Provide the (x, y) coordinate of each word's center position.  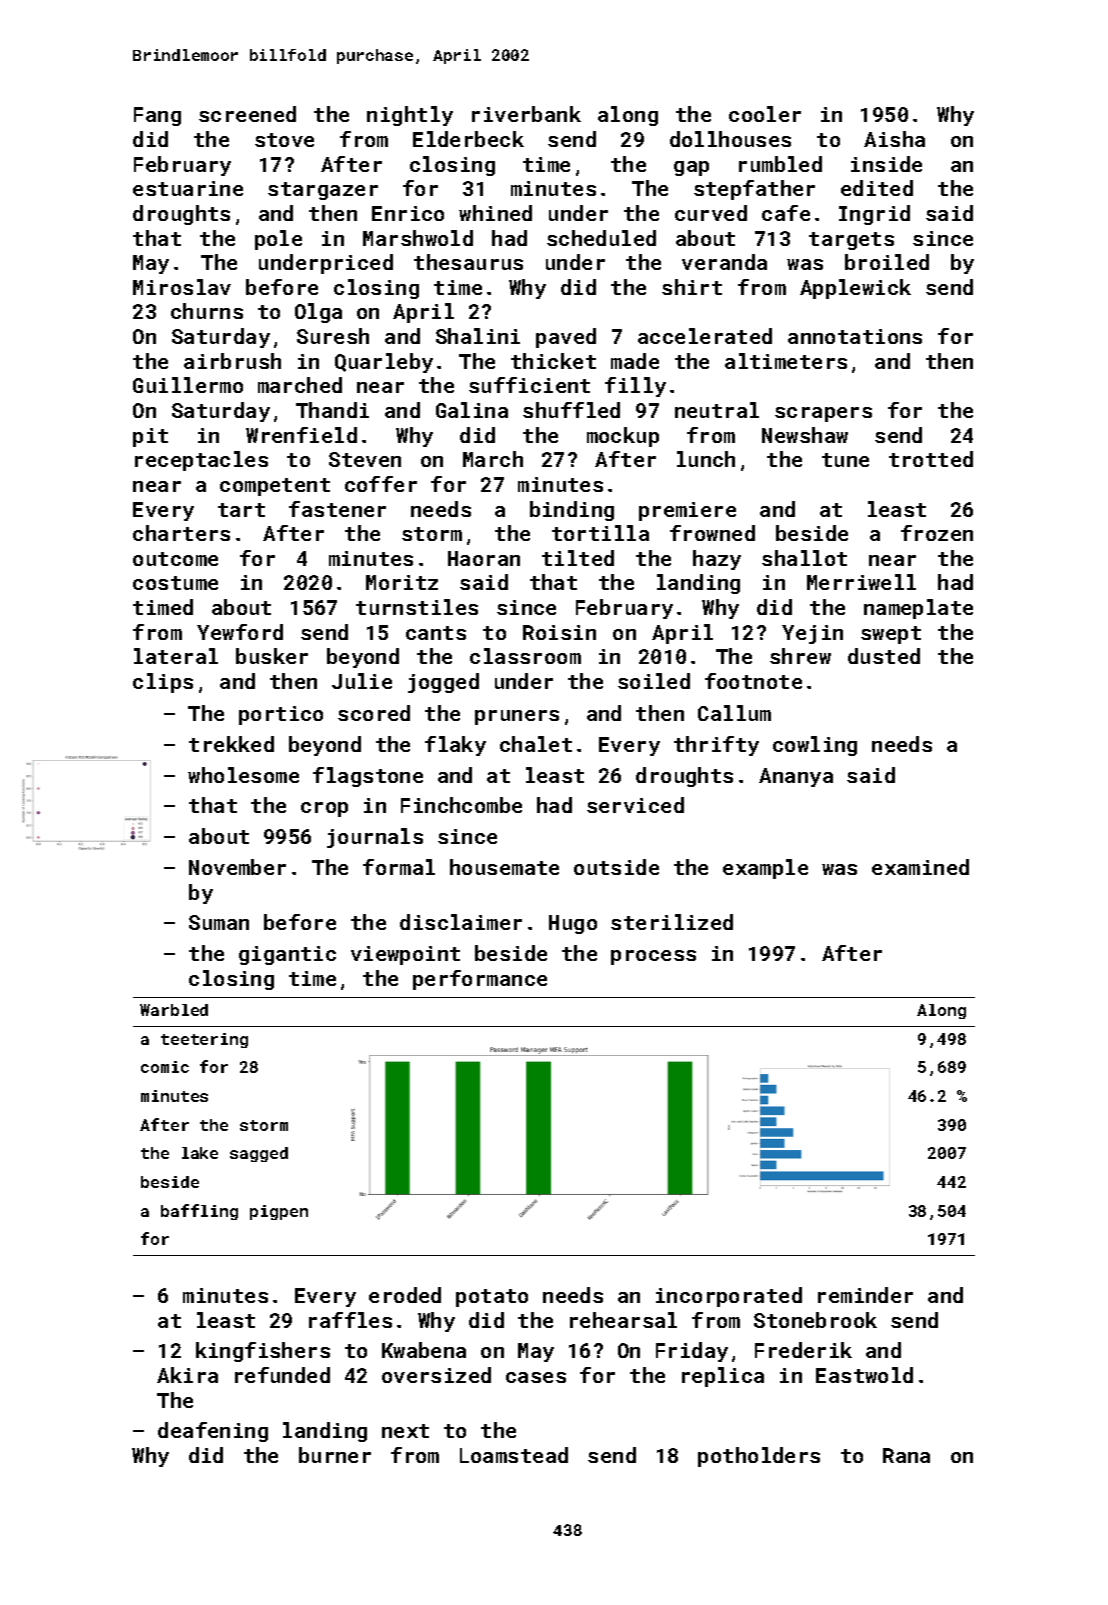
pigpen (279, 1212)
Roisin (559, 632)
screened (247, 114)
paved (566, 338)
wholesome (243, 775)
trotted (931, 459)
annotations (855, 336)
